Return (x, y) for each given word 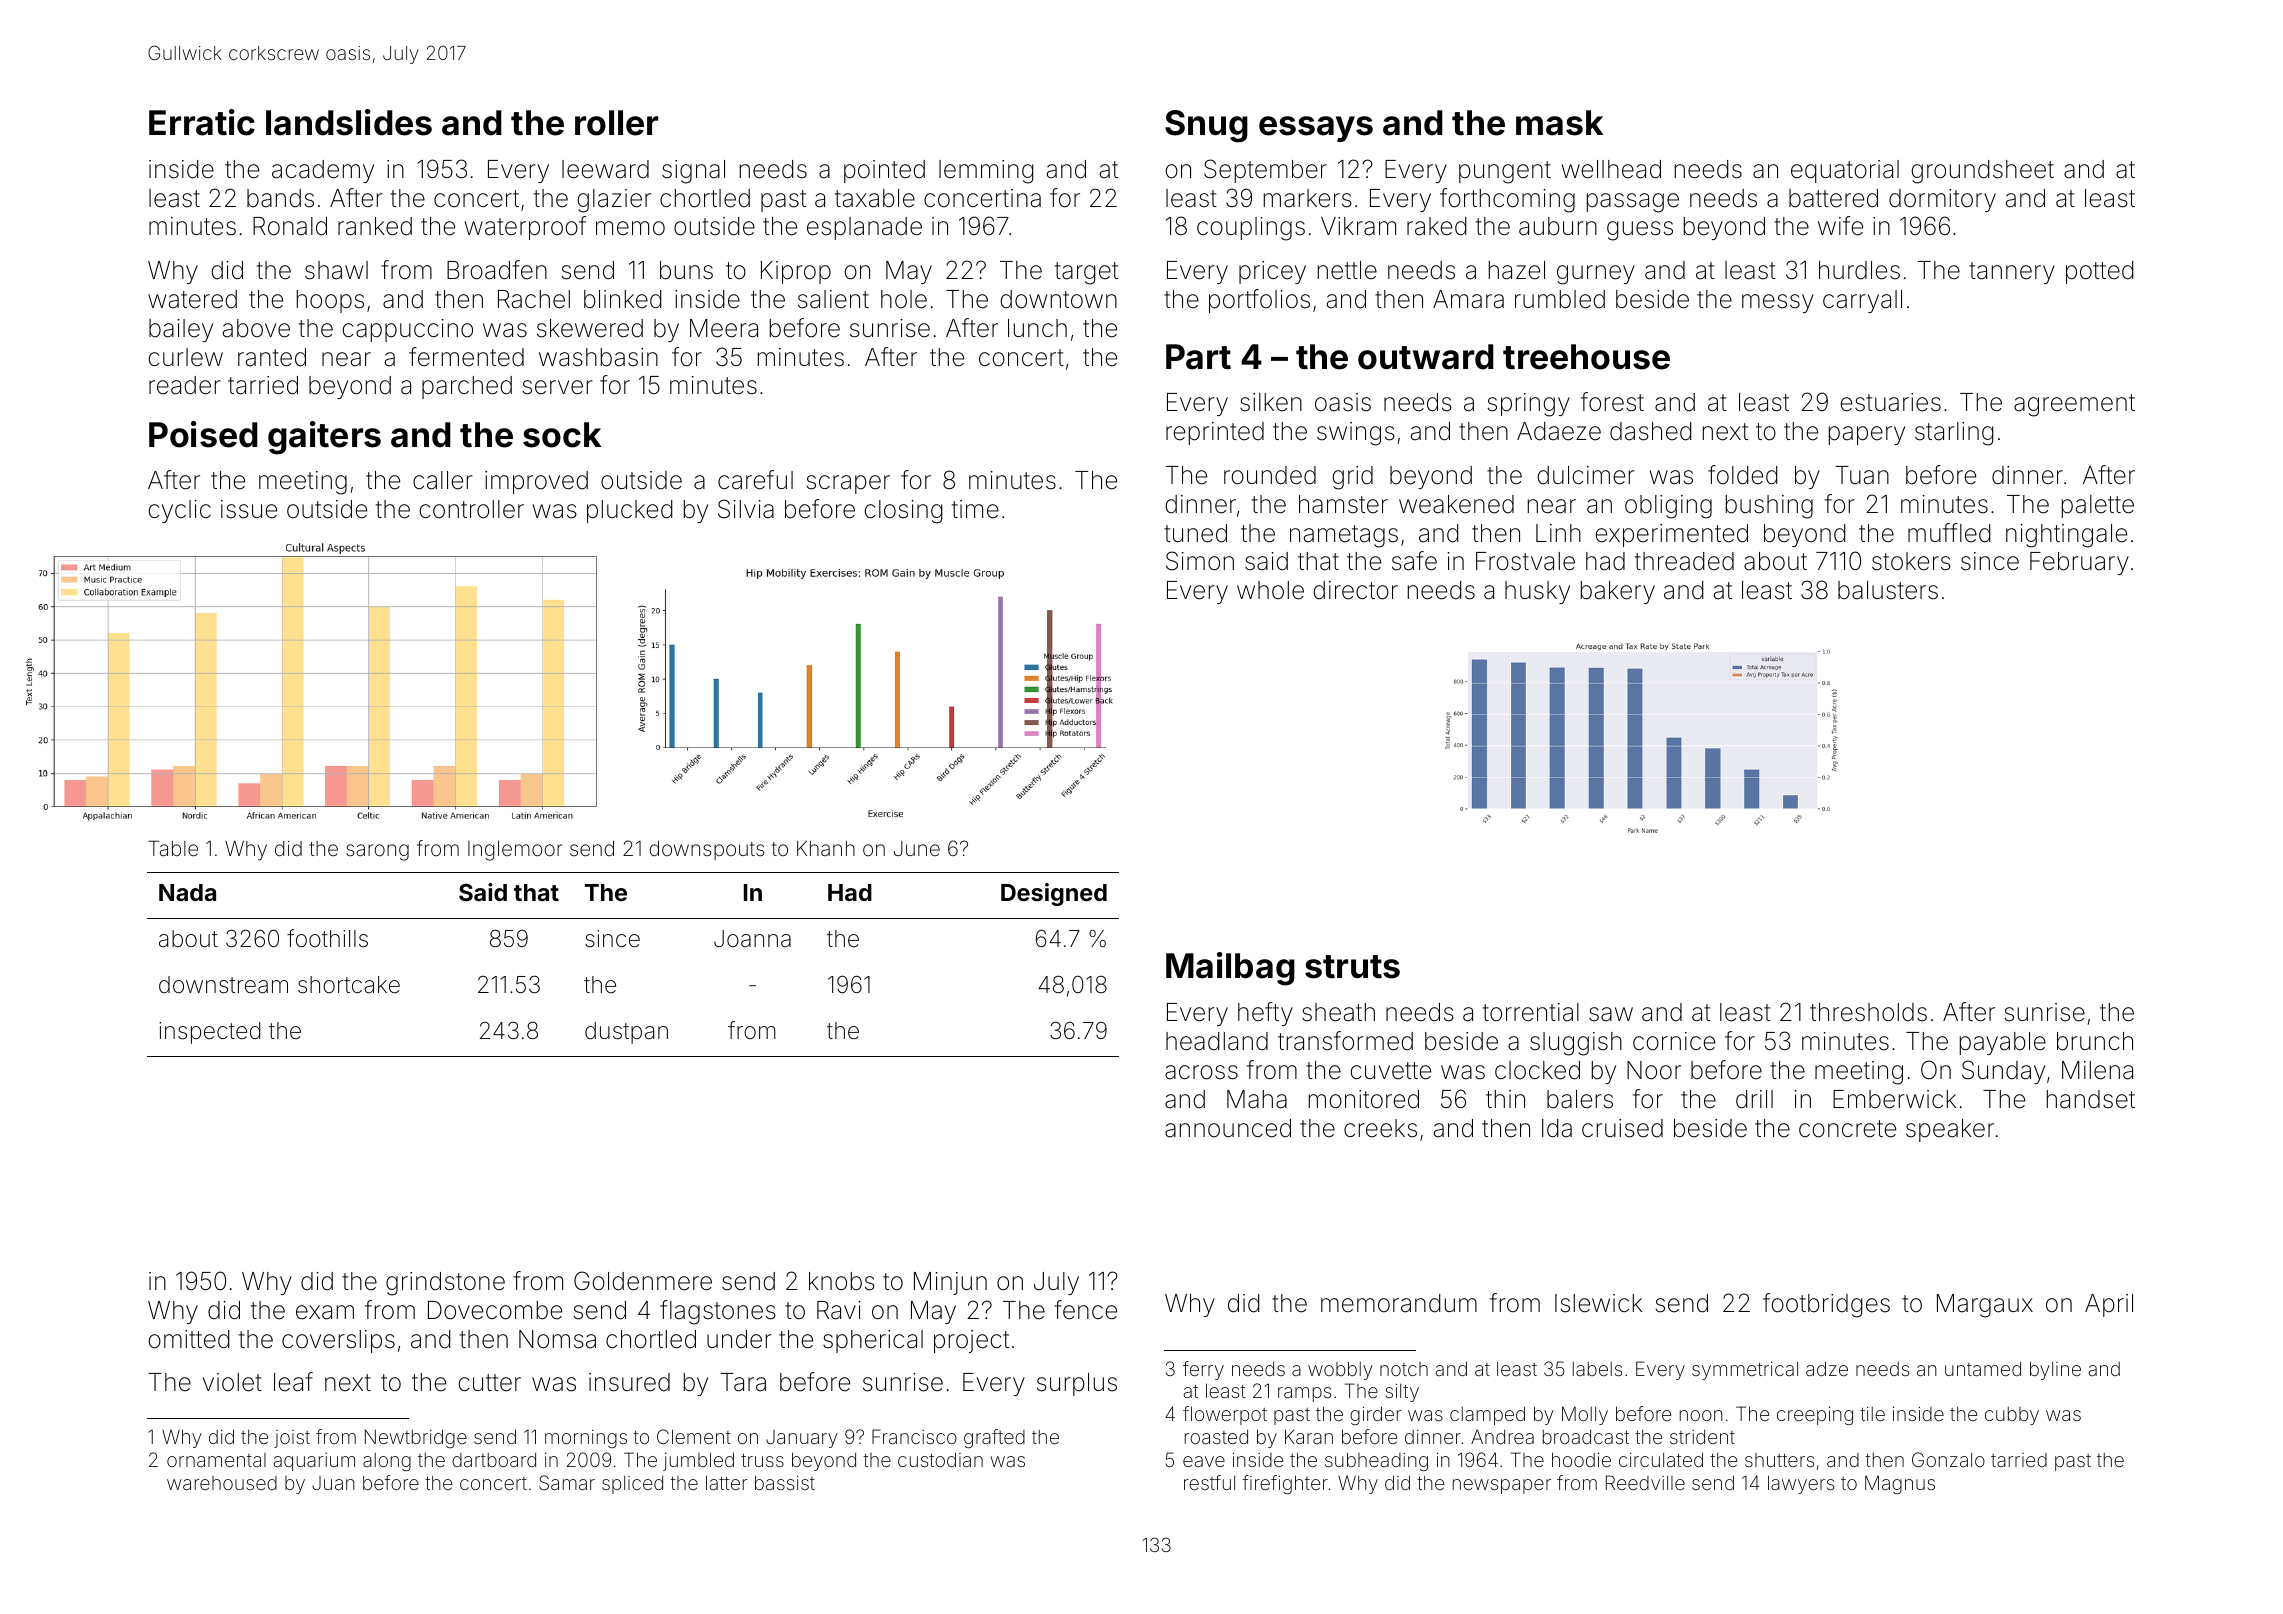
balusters (1888, 590)
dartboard (494, 1460)
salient (833, 299)
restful (1209, 1482)
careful (755, 480)
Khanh (826, 848)
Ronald (290, 226)
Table (173, 848)
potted (2100, 272)
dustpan (626, 1033)
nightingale (2066, 536)
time (975, 509)
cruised (1622, 1128)
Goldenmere (643, 1281)
